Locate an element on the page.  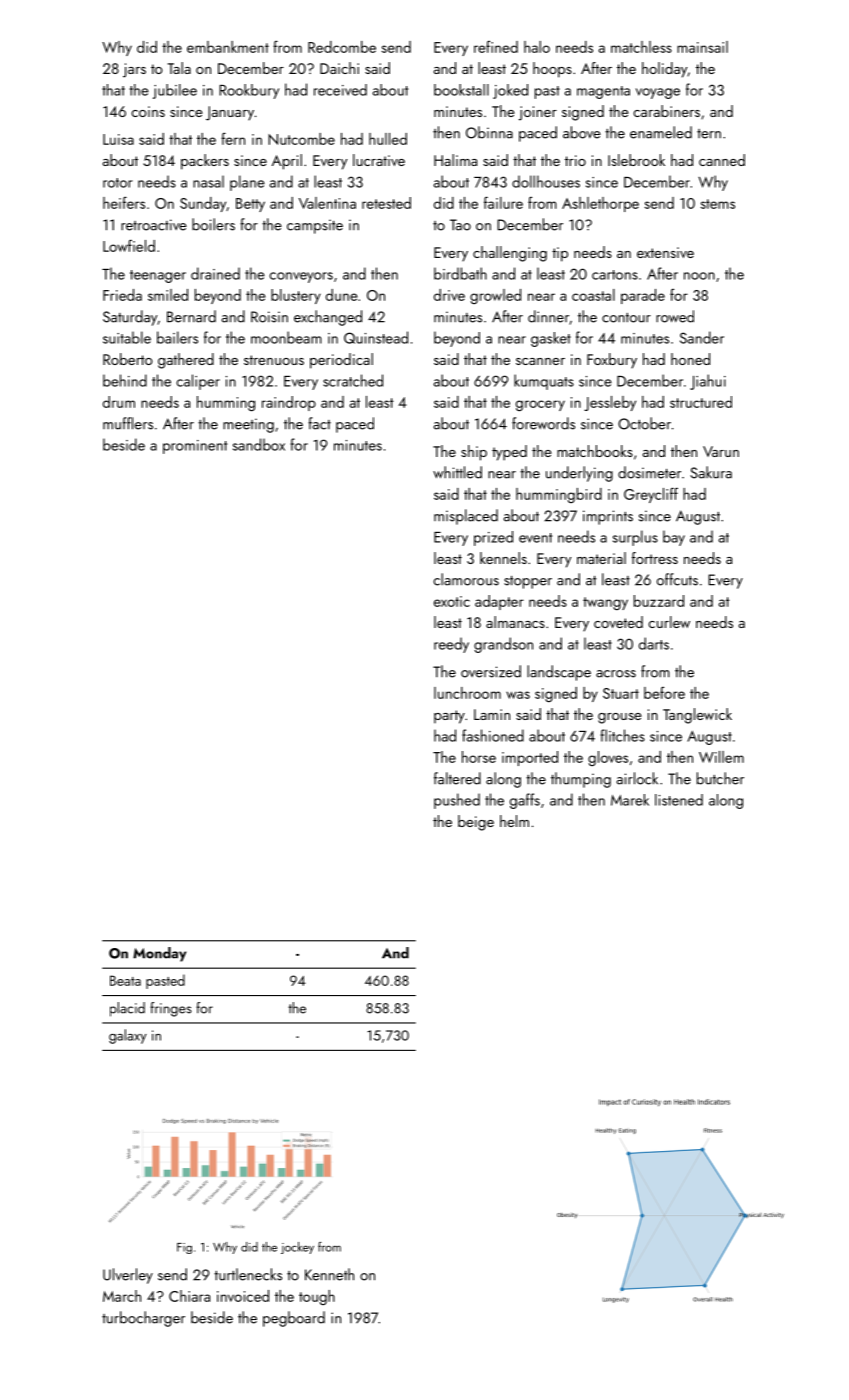
parade is located at coordinates (643, 296).
